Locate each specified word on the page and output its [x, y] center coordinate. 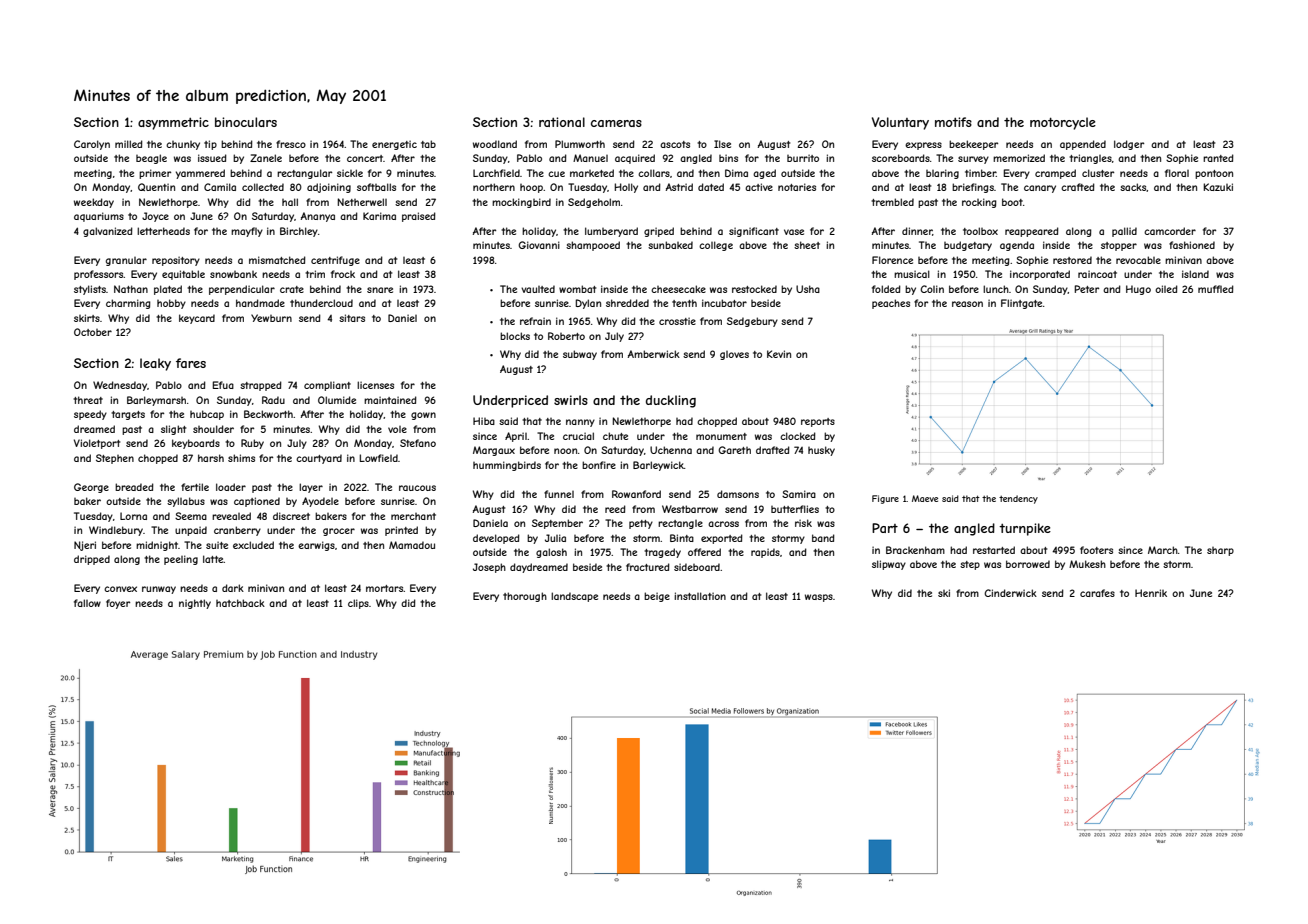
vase [794, 232]
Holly [626, 188]
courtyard [319, 459]
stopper [1119, 246]
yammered [200, 174]
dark [233, 588]
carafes [1097, 593]
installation [700, 596]
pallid [1124, 232]
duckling [671, 401]
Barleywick [658, 466]
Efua [223, 385]
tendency [1018, 499]
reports [818, 422]
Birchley [299, 232]
